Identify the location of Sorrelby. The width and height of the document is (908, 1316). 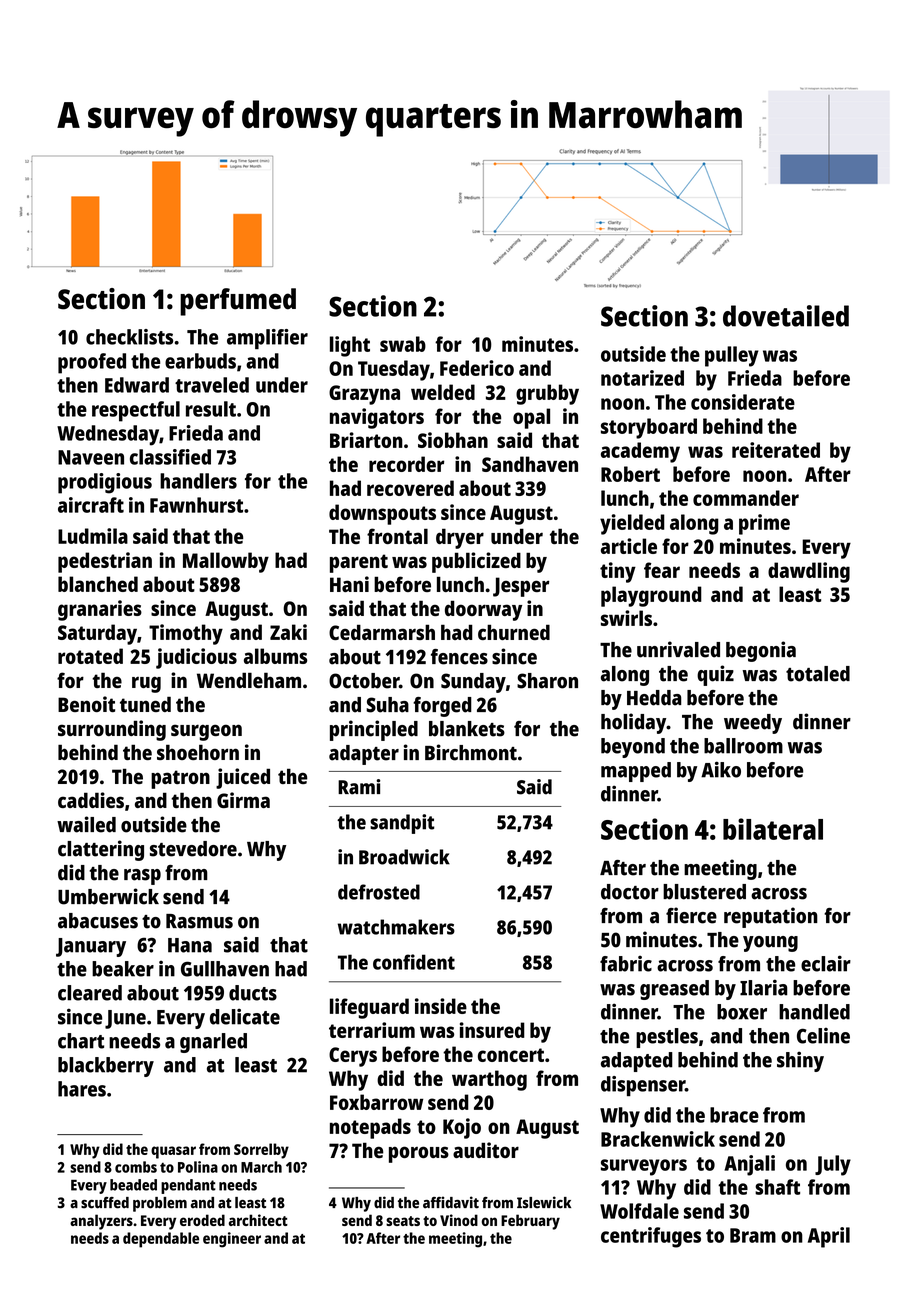
(261, 1151).
